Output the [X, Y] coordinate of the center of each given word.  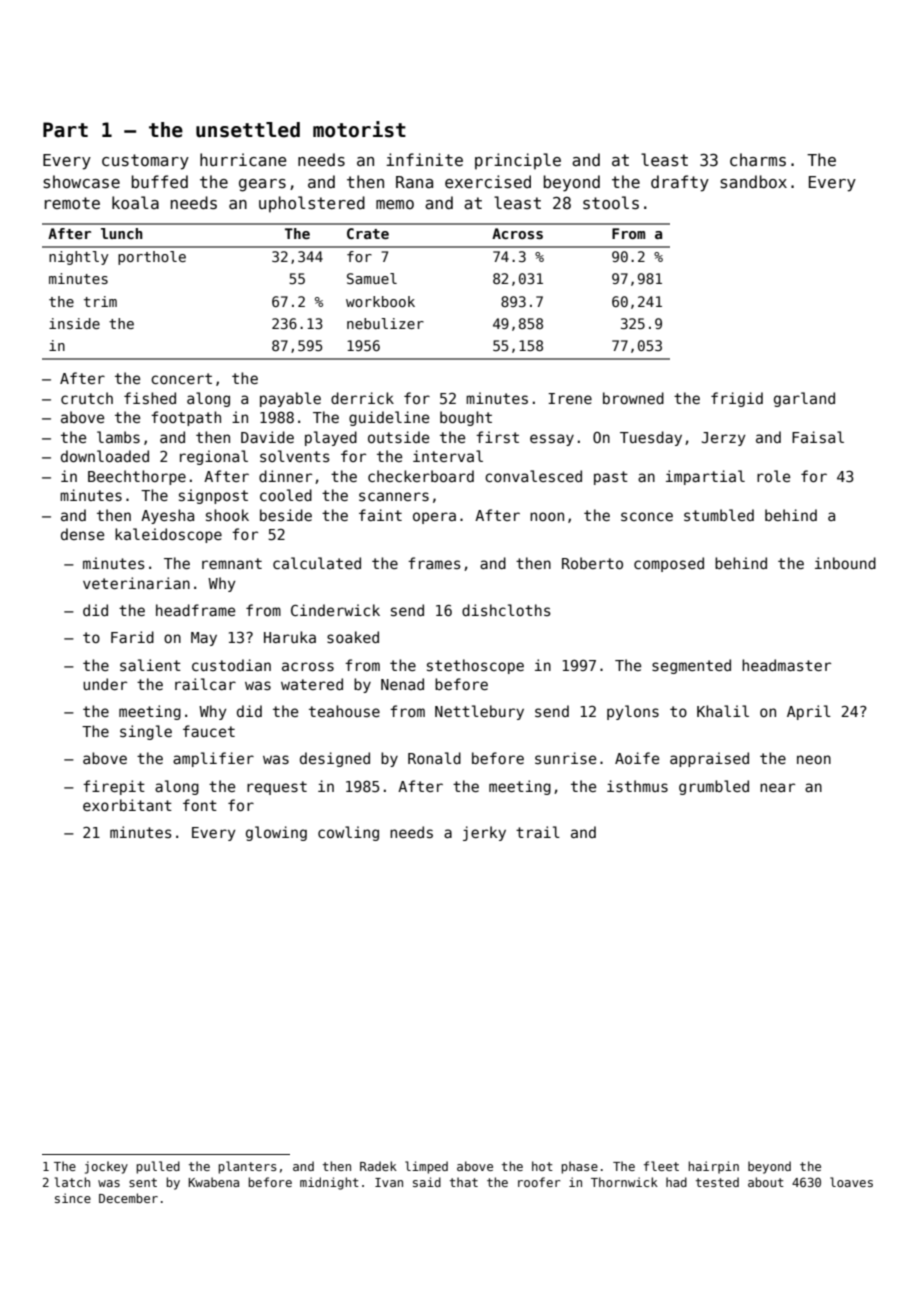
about [766, 1182]
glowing [276, 833]
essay [552, 440]
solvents [295, 456]
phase [579, 1167]
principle [518, 161]
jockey [106, 1167]
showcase [81, 182]
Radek [378, 1166]
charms [758, 160]
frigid [737, 399]
